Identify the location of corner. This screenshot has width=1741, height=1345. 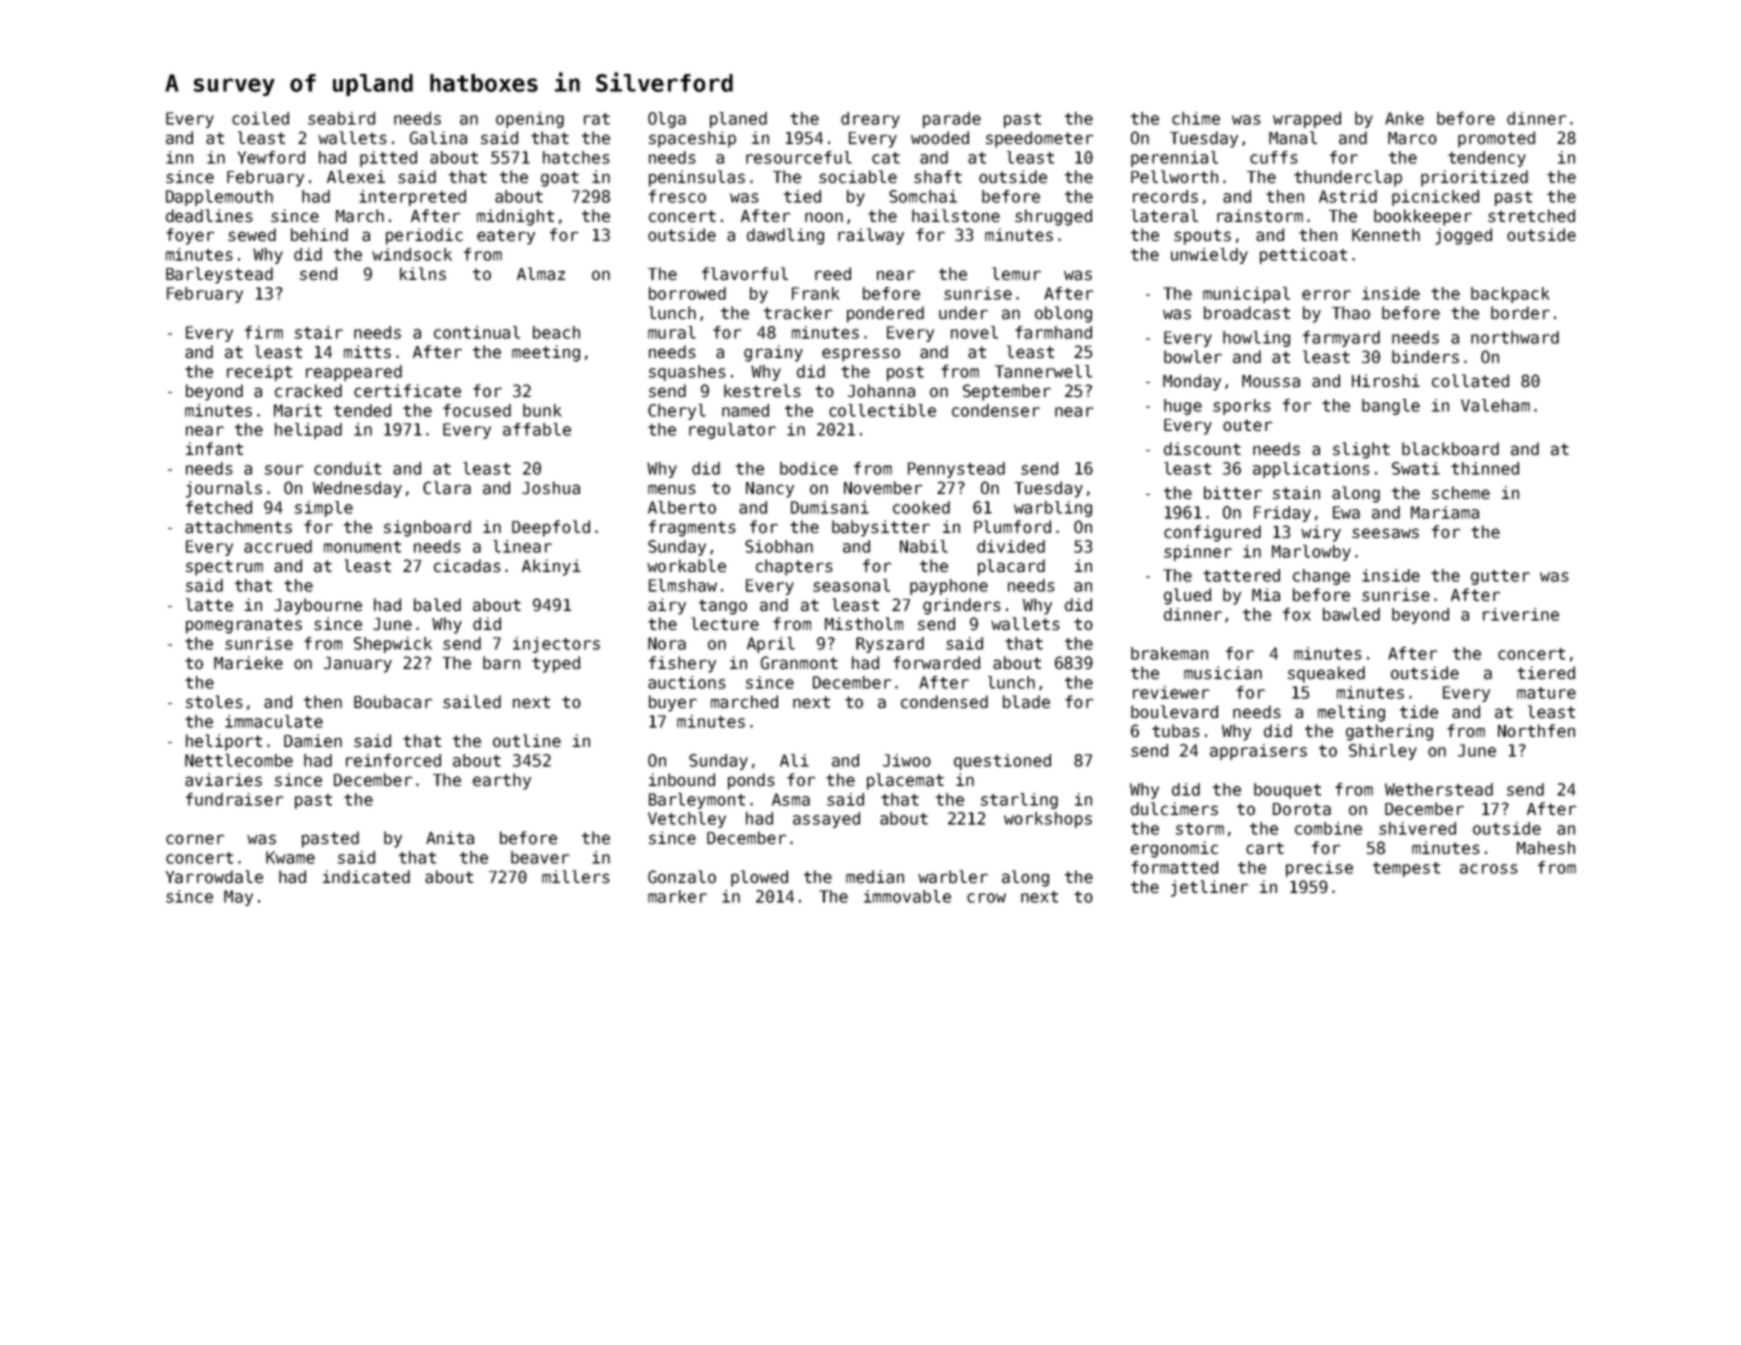
(195, 839).
